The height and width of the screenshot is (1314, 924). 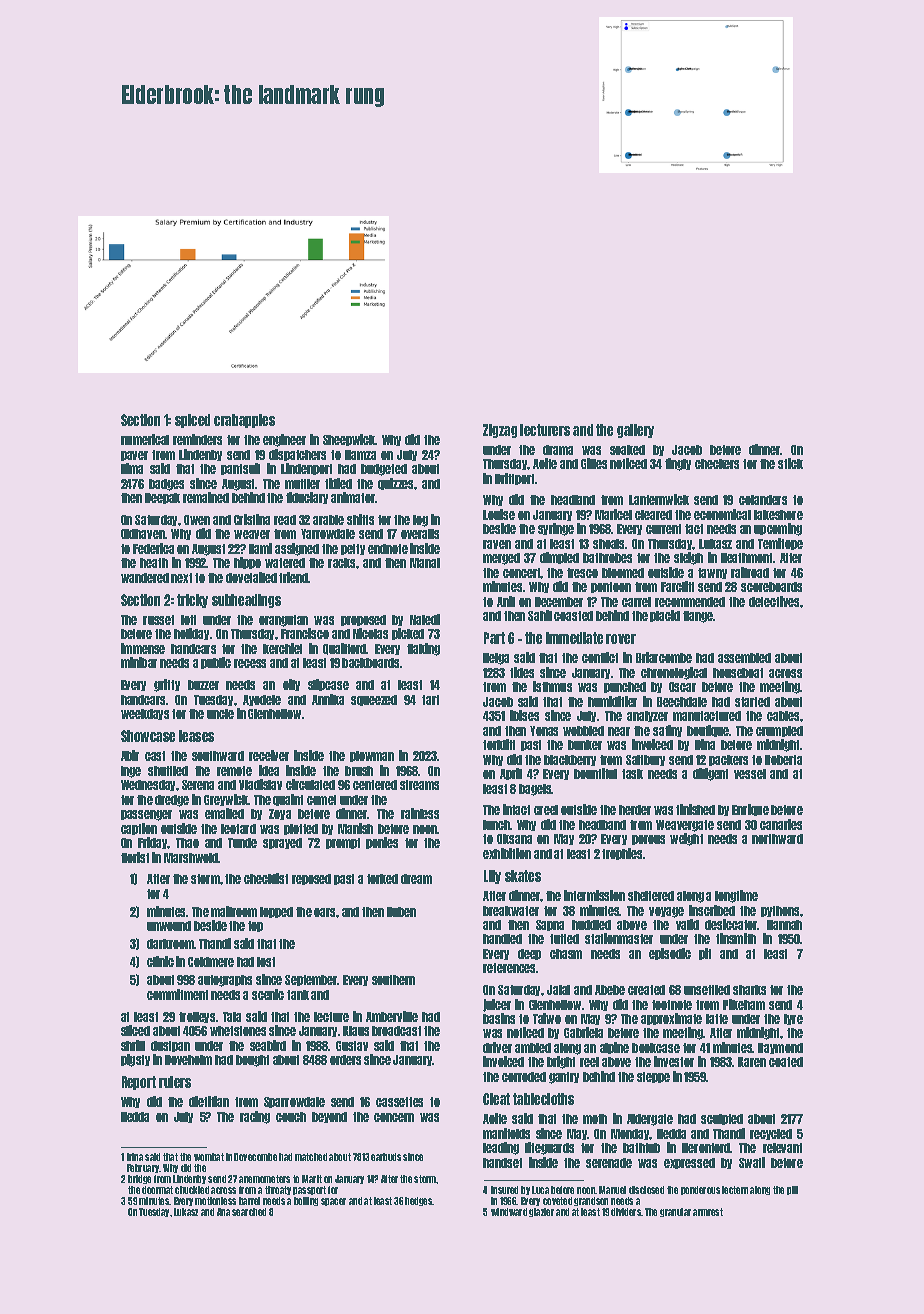 I want to click on earbuds, so click(x=386, y=1157).
